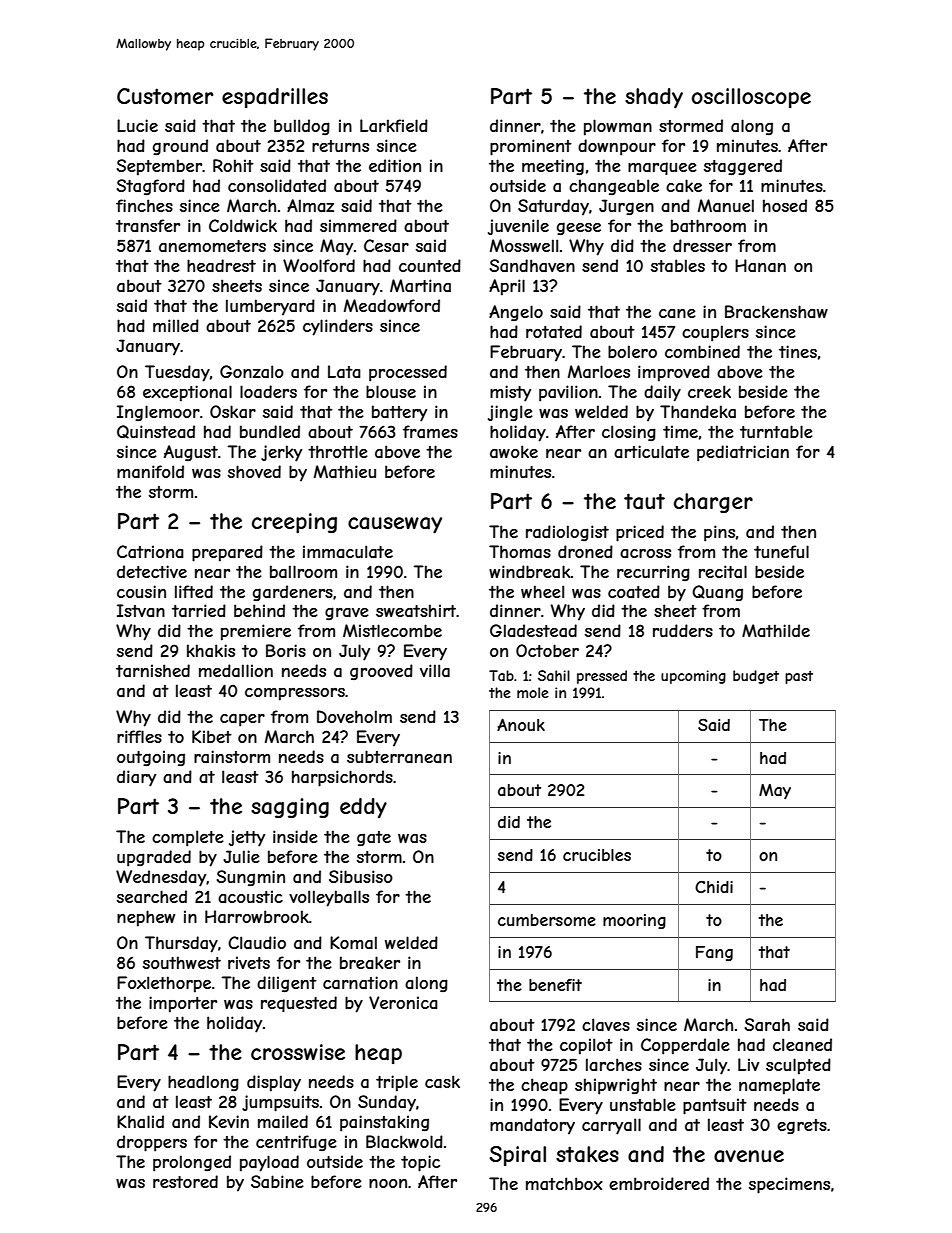 This page has width=952, height=1233. I want to click on shady, so click(654, 98).
